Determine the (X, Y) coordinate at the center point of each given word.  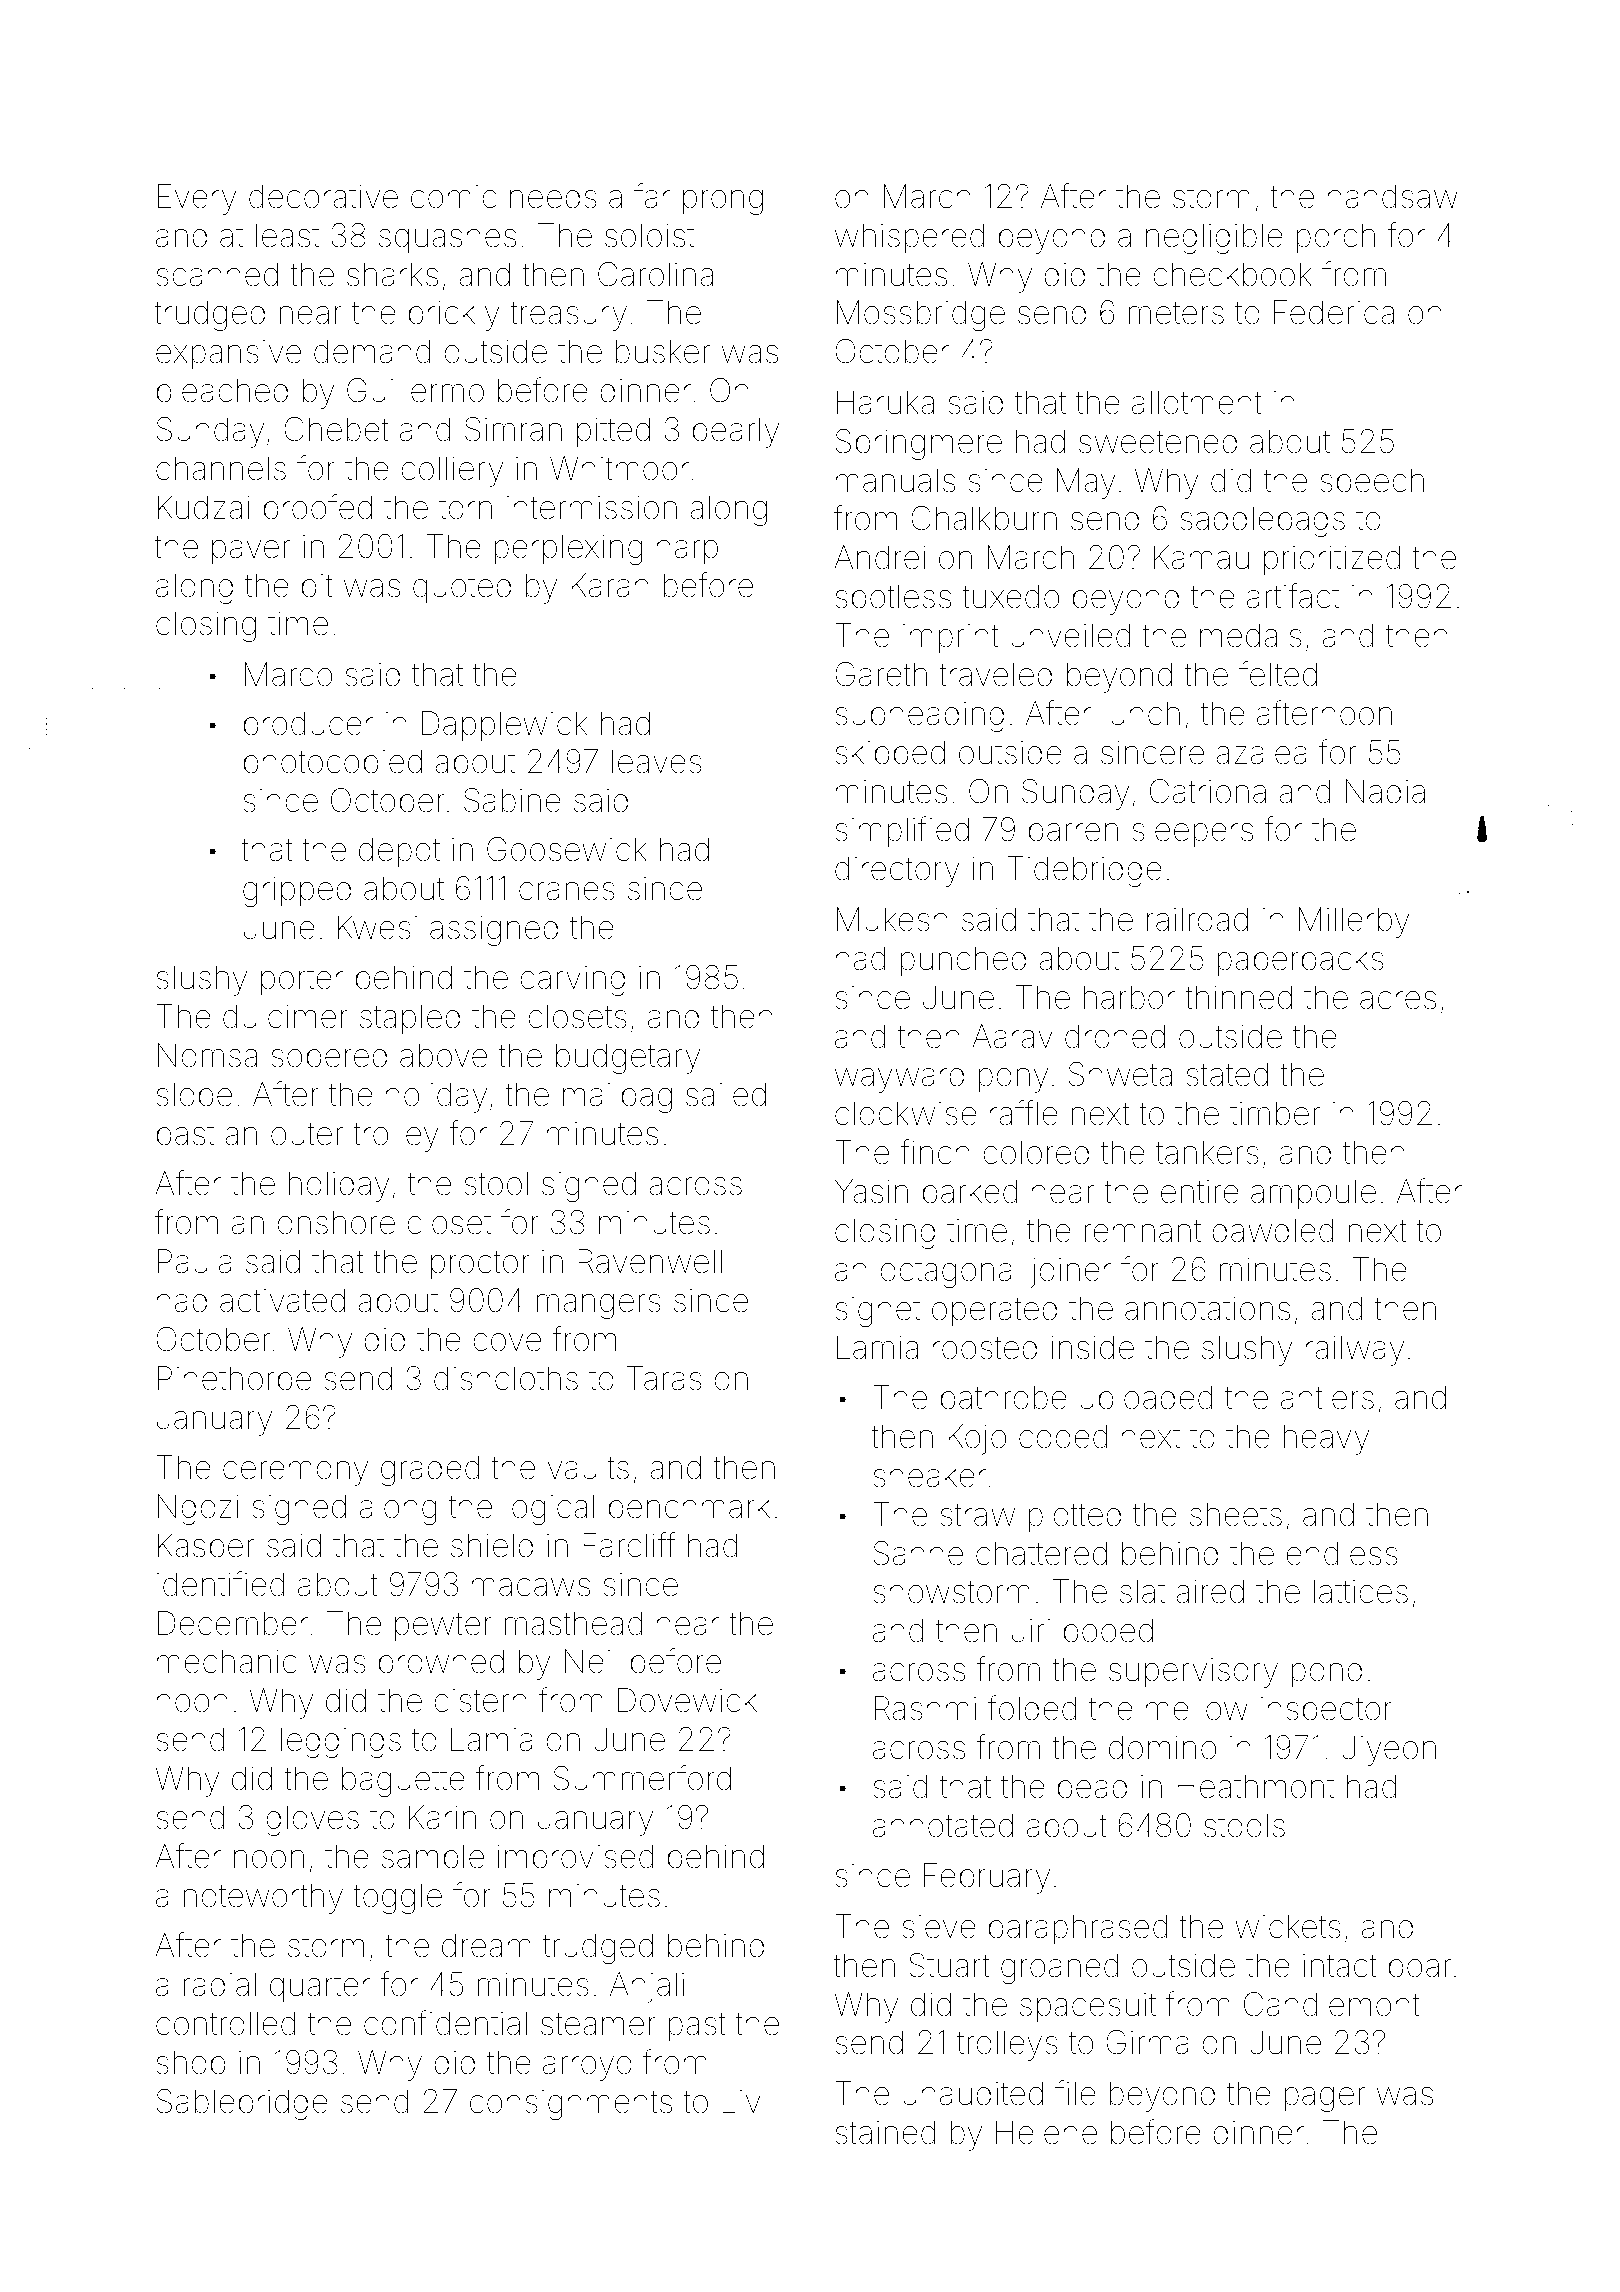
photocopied (333, 764)
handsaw (1393, 196)
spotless (893, 599)
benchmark (689, 1506)
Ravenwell (650, 1261)
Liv (741, 2101)
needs (553, 196)
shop (191, 2065)
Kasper (206, 1548)
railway (1355, 1350)
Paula (195, 1261)
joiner (1070, 1272)
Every (197, 199)
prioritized (1332, 560)
